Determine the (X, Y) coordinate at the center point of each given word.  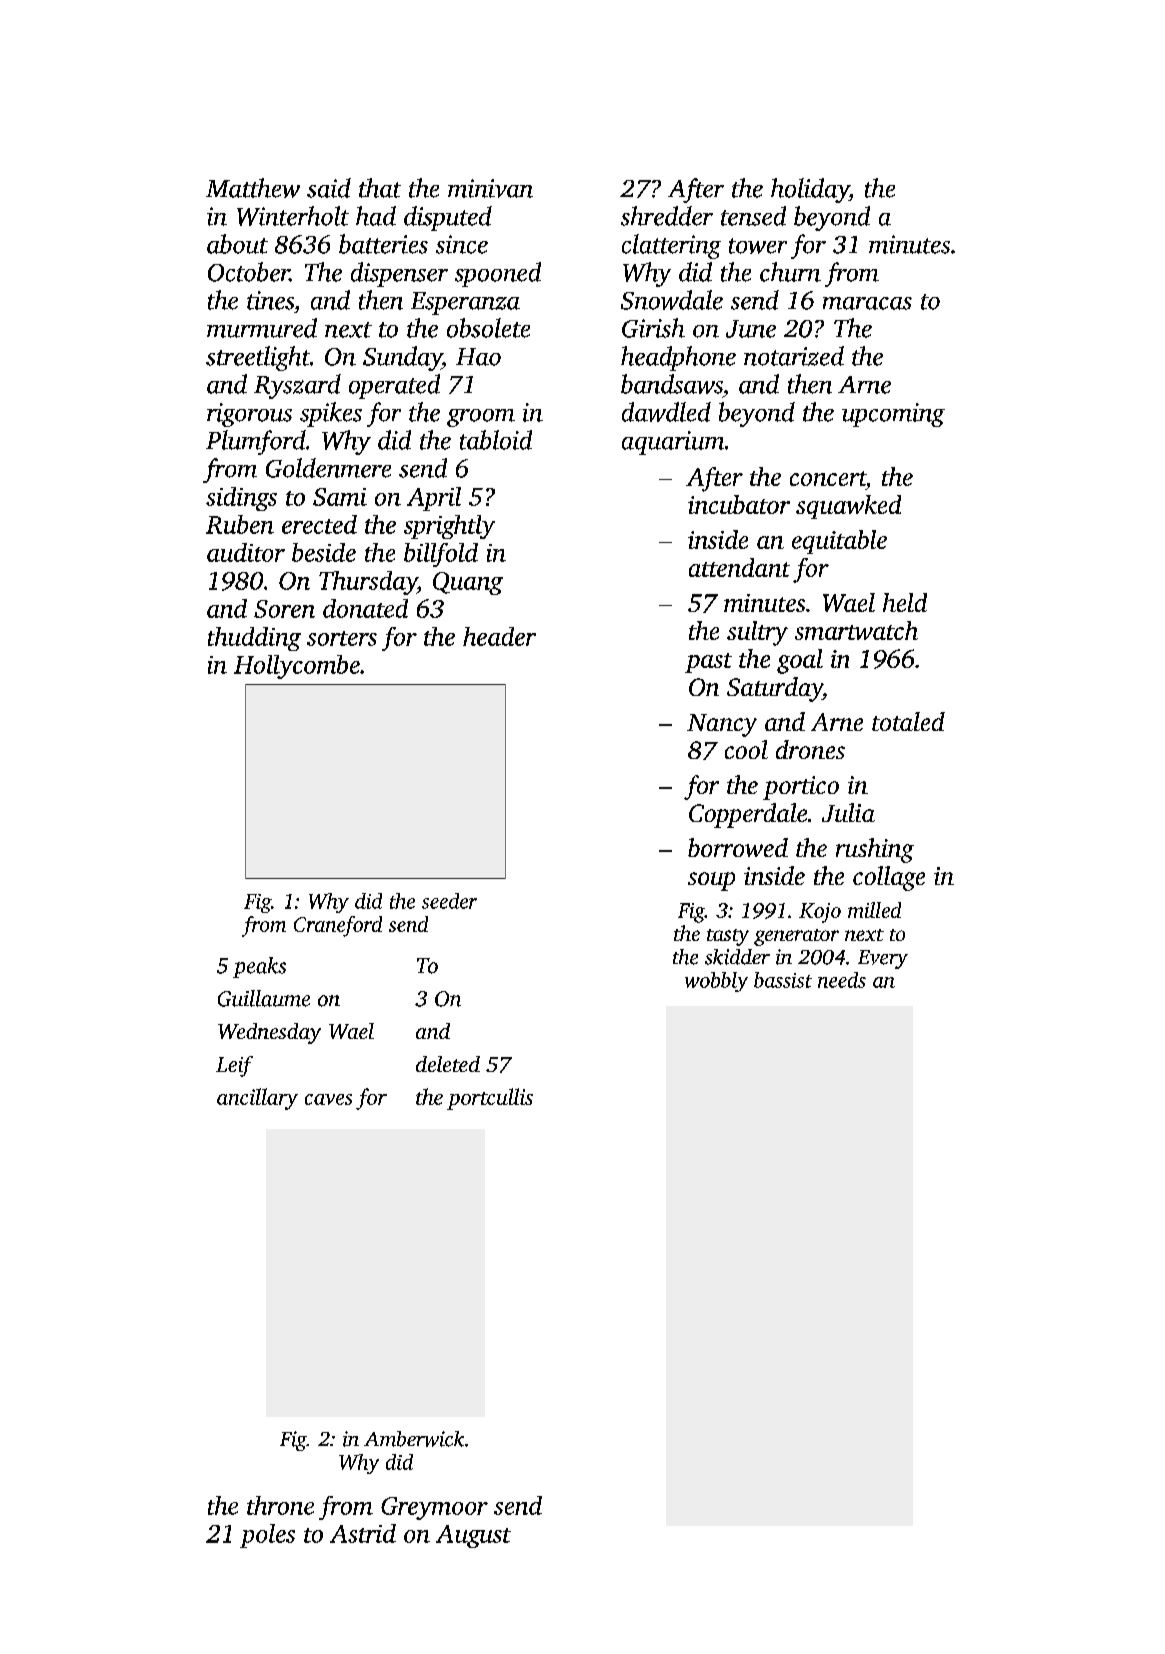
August (473, 1536)
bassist (783, 980)
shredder (667, 216)
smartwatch (856, 630)
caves (328, 1099)
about (237, 244)
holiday (810, 190)
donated (365, 608)
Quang (468, 583)
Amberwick (414, 1439)
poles (267, 1536)
